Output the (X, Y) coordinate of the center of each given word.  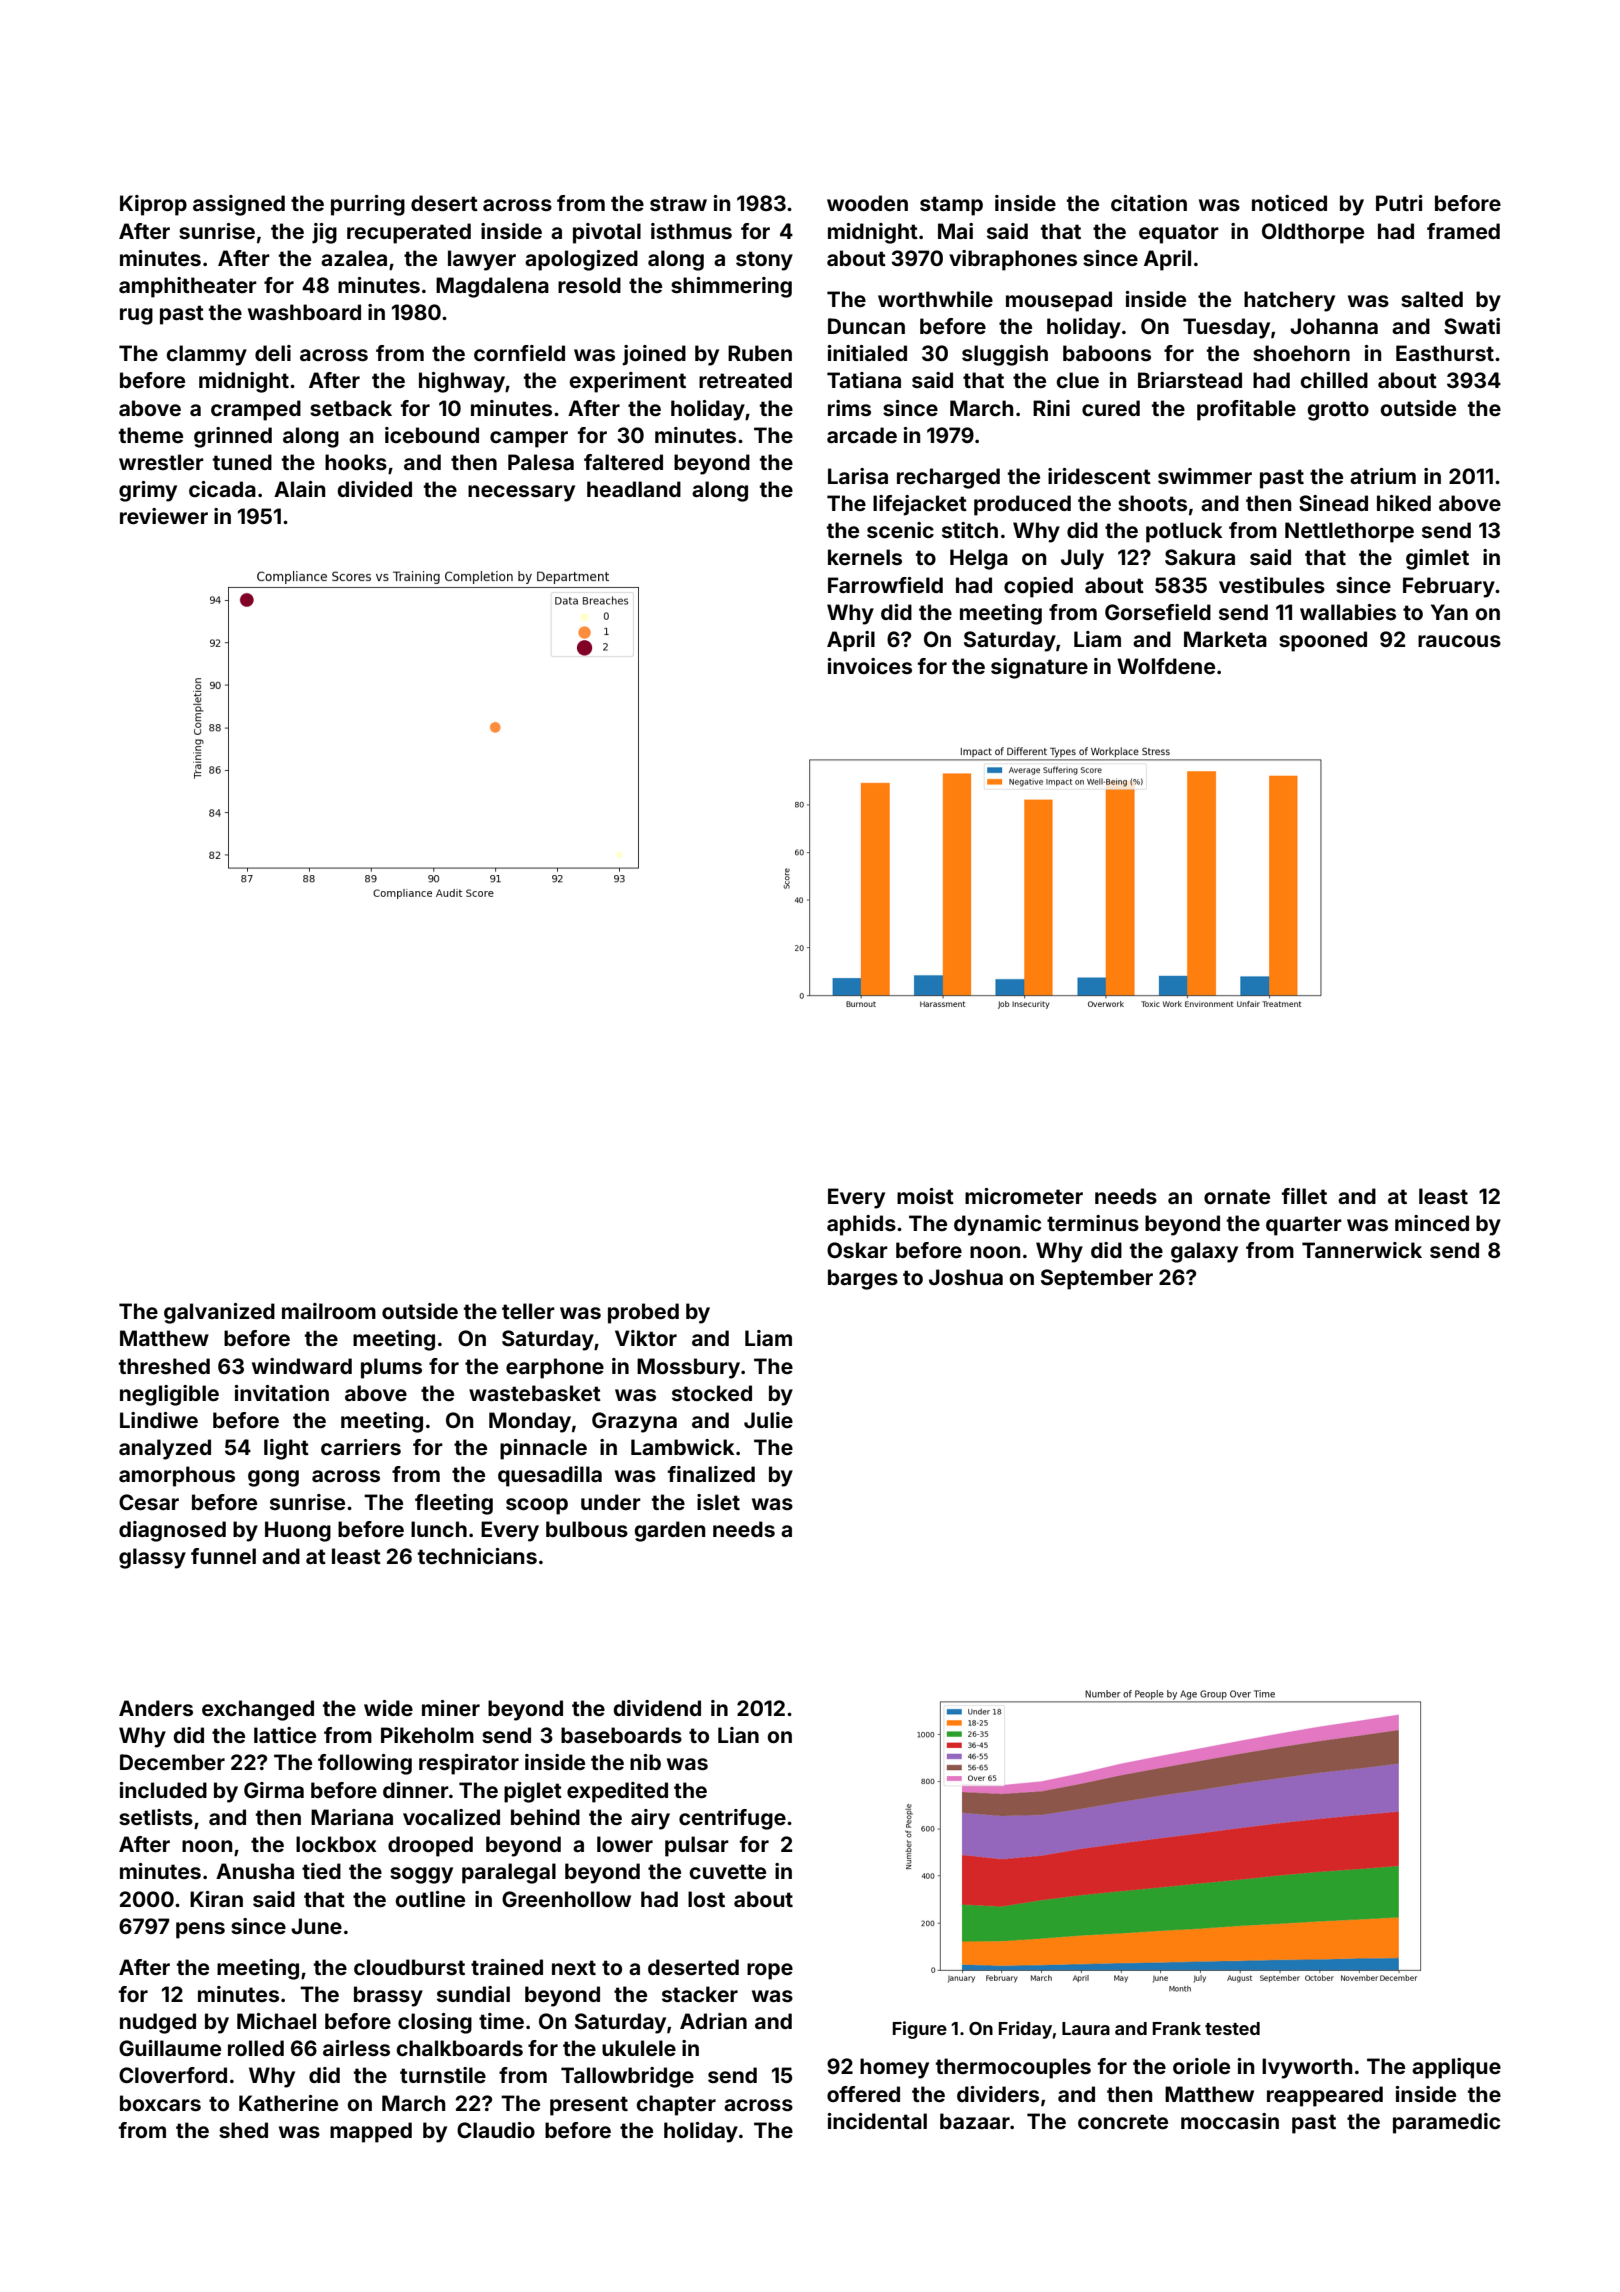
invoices (870, 666)
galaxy (1204, 1252)
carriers (361, 1447)
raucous (1459, 641)
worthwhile (935, 299)
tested (1232, 2028)
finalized (711, 1474)
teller (528, 1311)
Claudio (496, 2130)
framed (1463, 231)
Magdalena (492, 287)
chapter (676, 2105)
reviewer (164, 516)
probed (643, 1313)
